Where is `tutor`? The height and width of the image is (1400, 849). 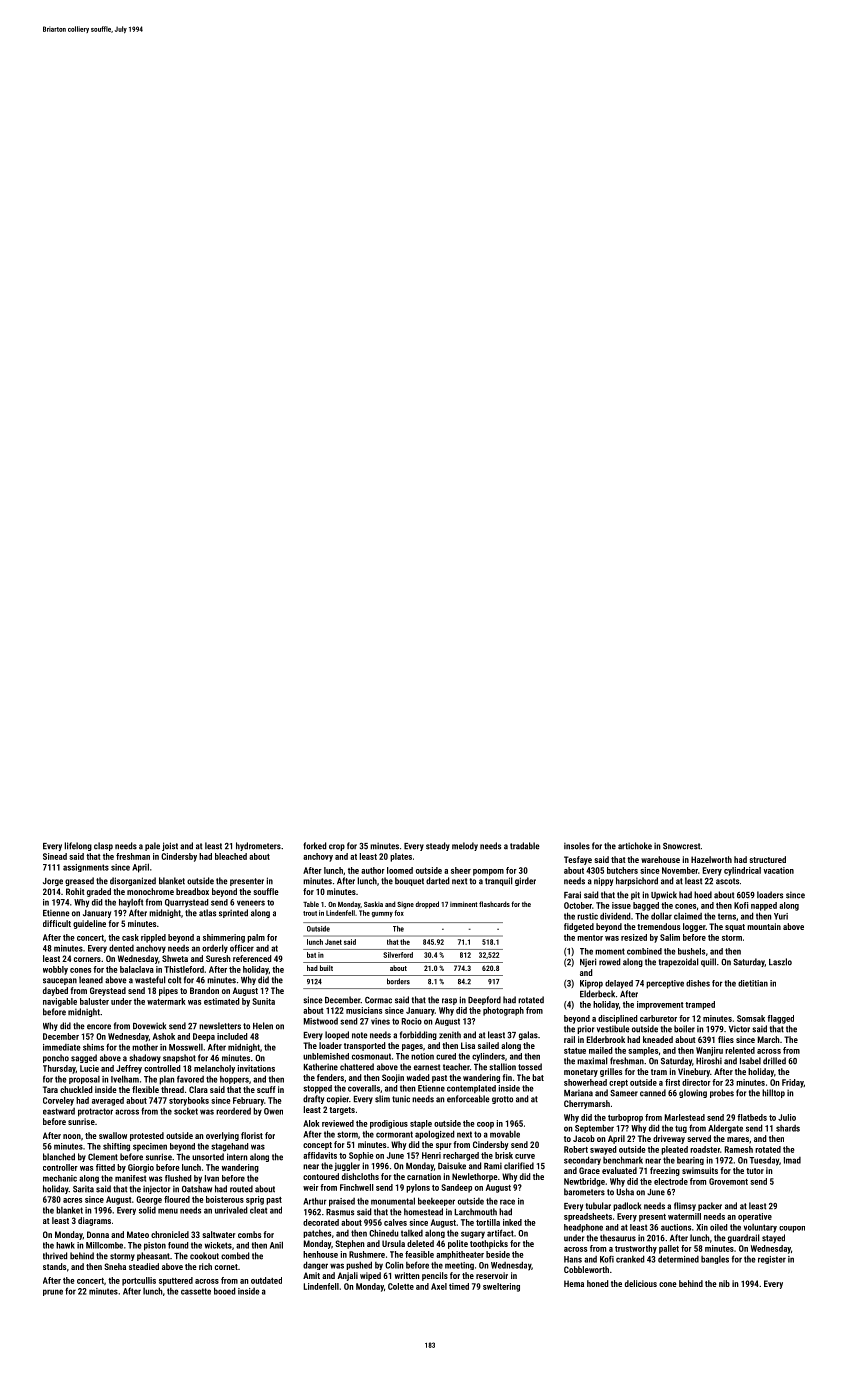
tutor is located at coordinates (755, 1171).
